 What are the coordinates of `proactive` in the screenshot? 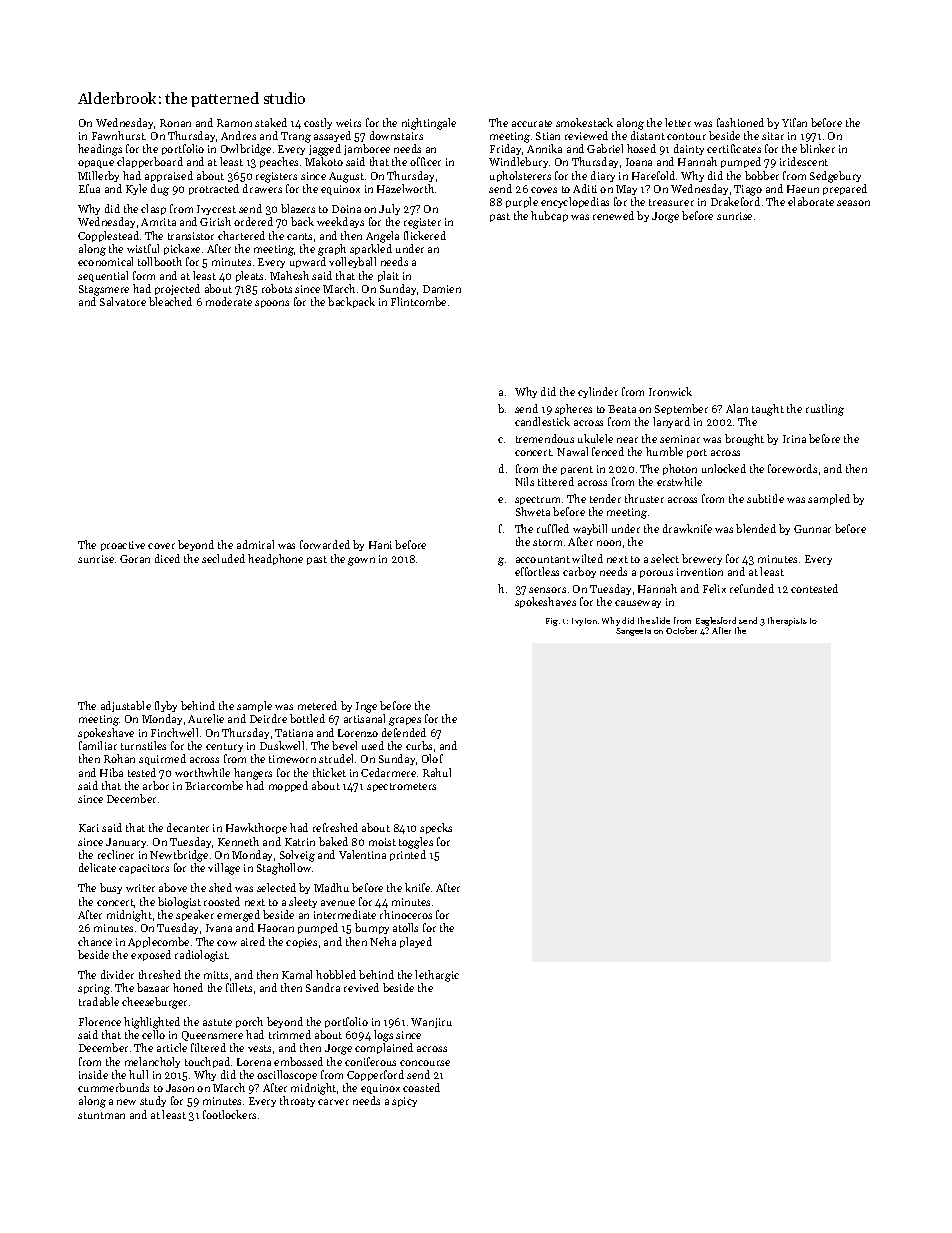 It's located at (123, 546).
